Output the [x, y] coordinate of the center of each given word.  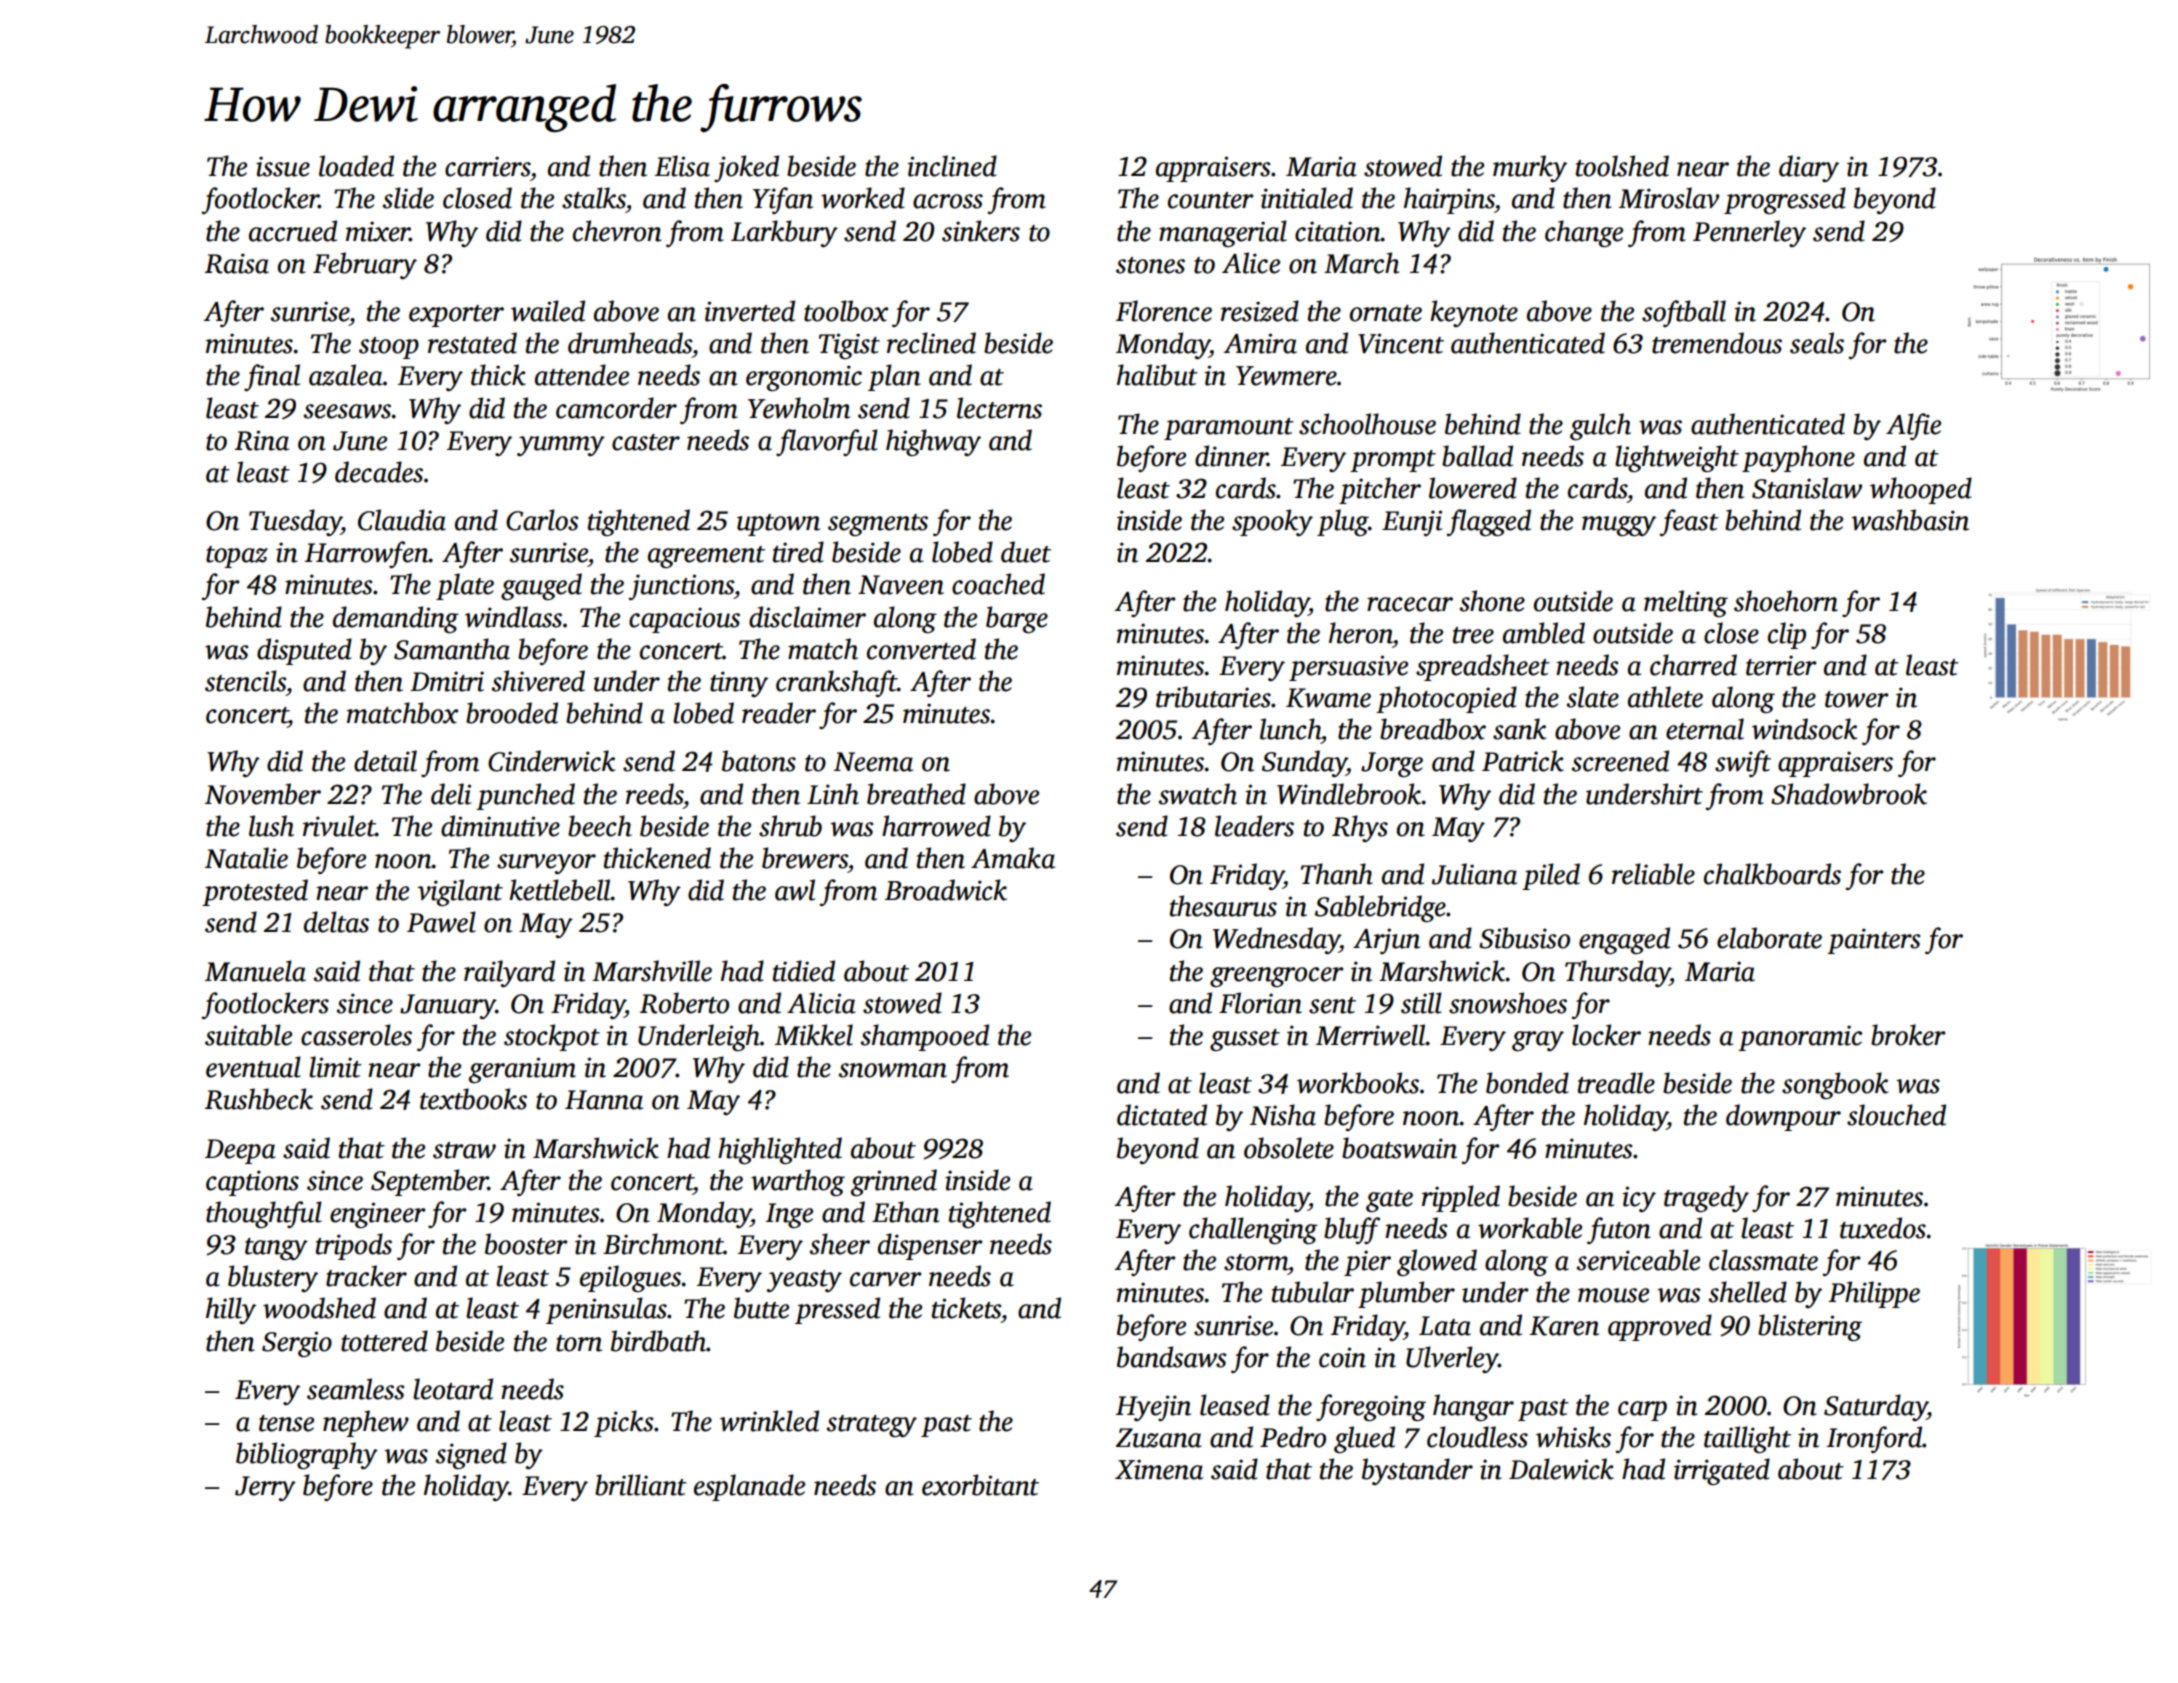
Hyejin [1153, 1408]
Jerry [265, 1488]
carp [1642, 1411]
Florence [1164, 311]
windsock [1804, 729]
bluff [1352, 1230]
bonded [1527, 1083]
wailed [548, 311]
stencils [245, 681]
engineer [378, 1215]
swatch [1198, 794]
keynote [1474, 313]
